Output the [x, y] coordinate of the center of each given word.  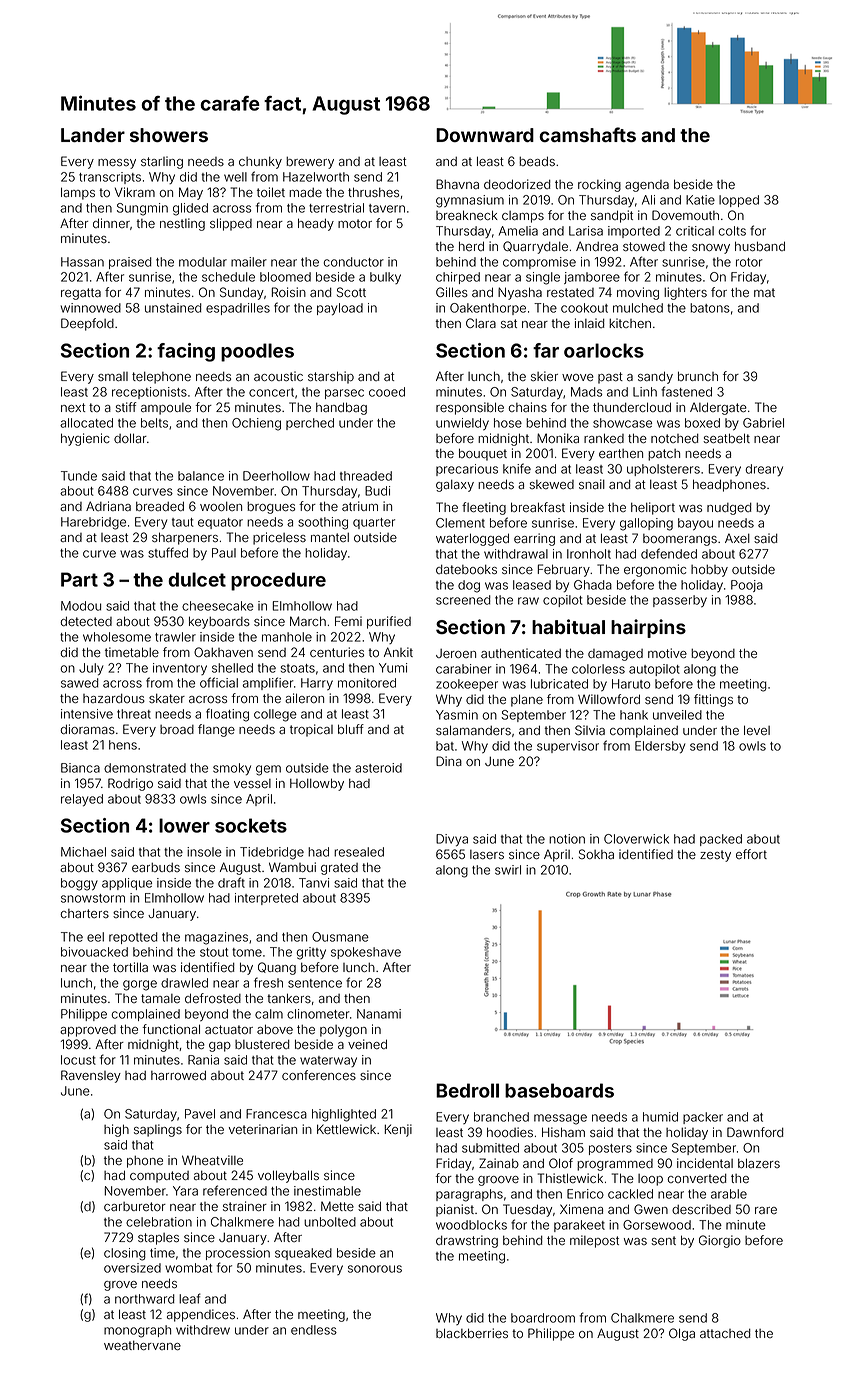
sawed [80, 683]
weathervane [142, 1346]
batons [710, 308]
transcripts [110, 178]
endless [314, 1330]
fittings [713, 700]
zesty [715, 856]
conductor [354, 262]
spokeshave [366, 953]
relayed [82, 800]
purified [389, 622]
